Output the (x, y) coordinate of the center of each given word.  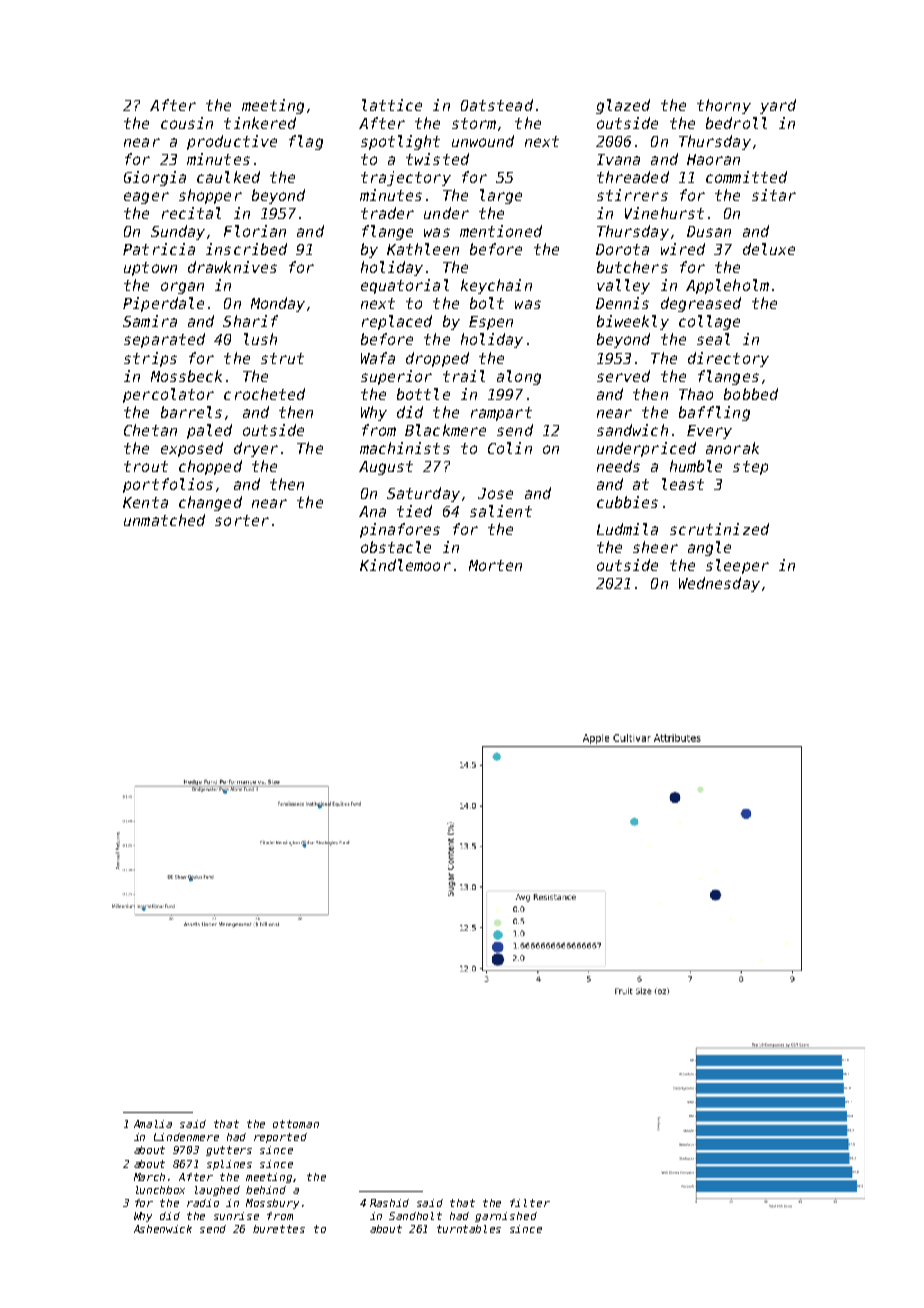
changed (210, 503)
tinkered (260, 123)
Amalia (153, 1124)
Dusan (709, 231)
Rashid (389, 1203)
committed (746, 177)
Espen (491, 323)
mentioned (501, 231)
